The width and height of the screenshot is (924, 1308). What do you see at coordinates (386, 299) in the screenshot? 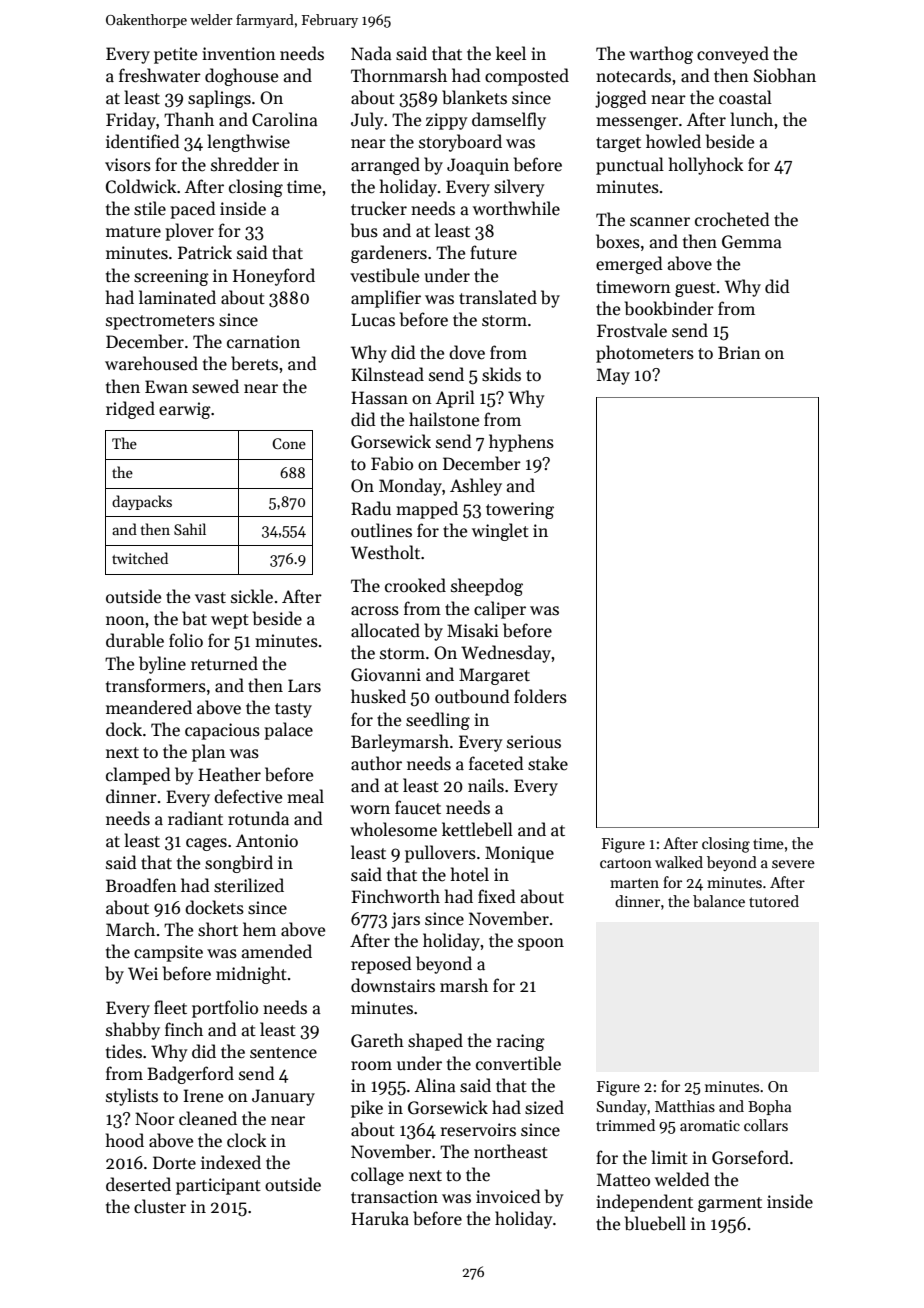
I see `amplifier` at bounding box center [386, 299].
